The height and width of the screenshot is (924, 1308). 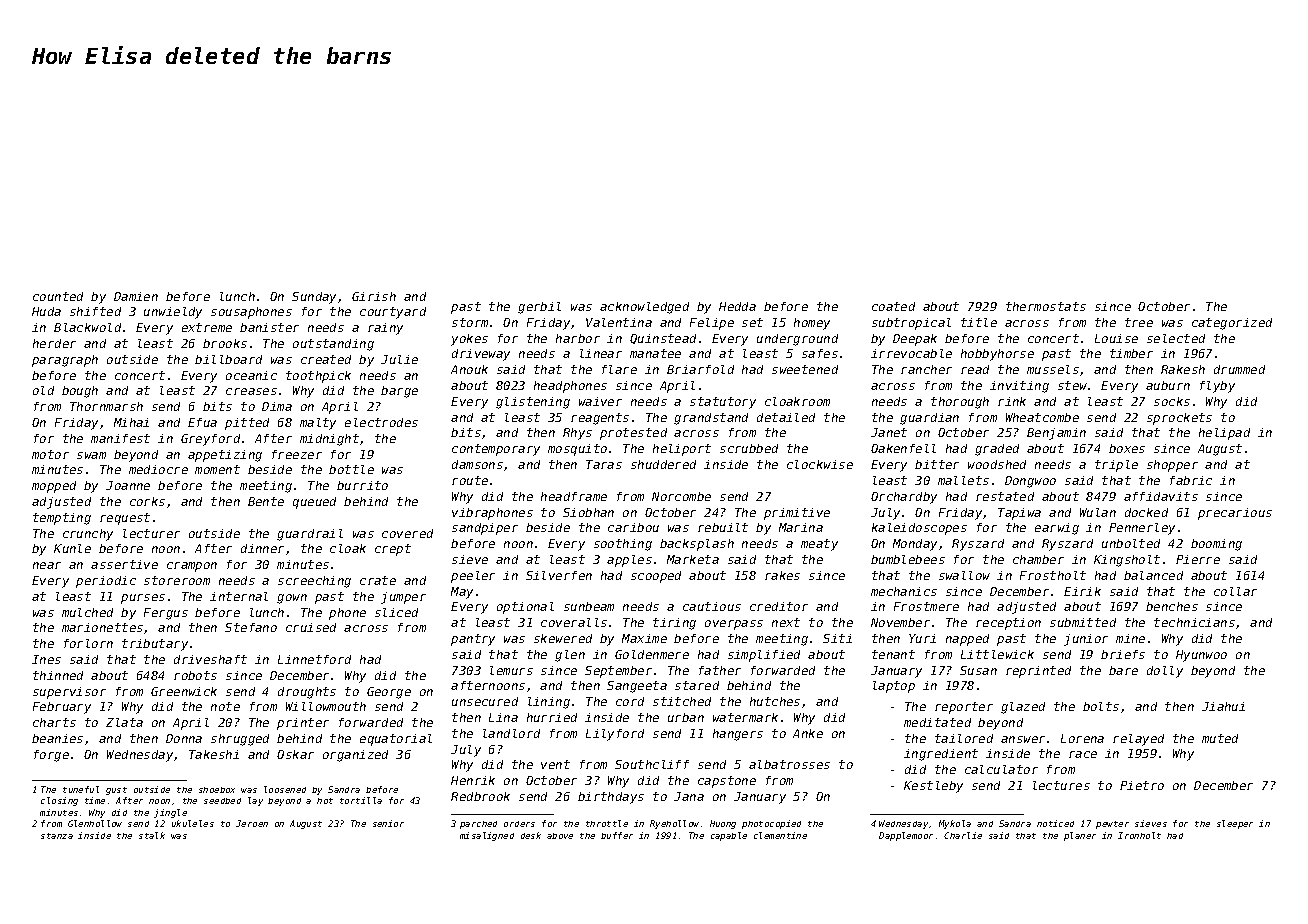 What do you see at coordinates (57, 836) in the screenshot?
I see `stanza` at bounding box center [57, 836].
